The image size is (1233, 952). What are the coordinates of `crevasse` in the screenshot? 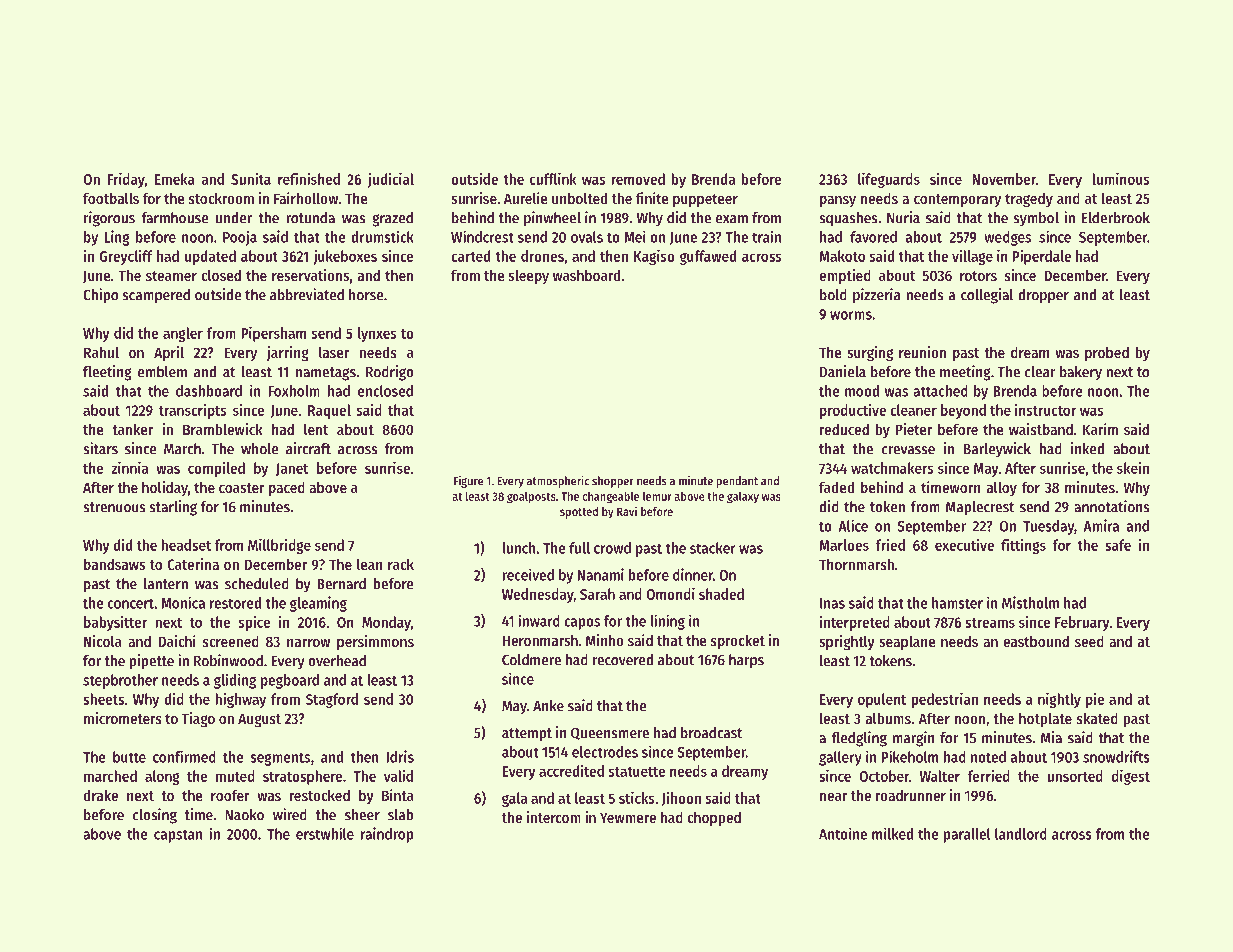 It's located at (908, 450).
